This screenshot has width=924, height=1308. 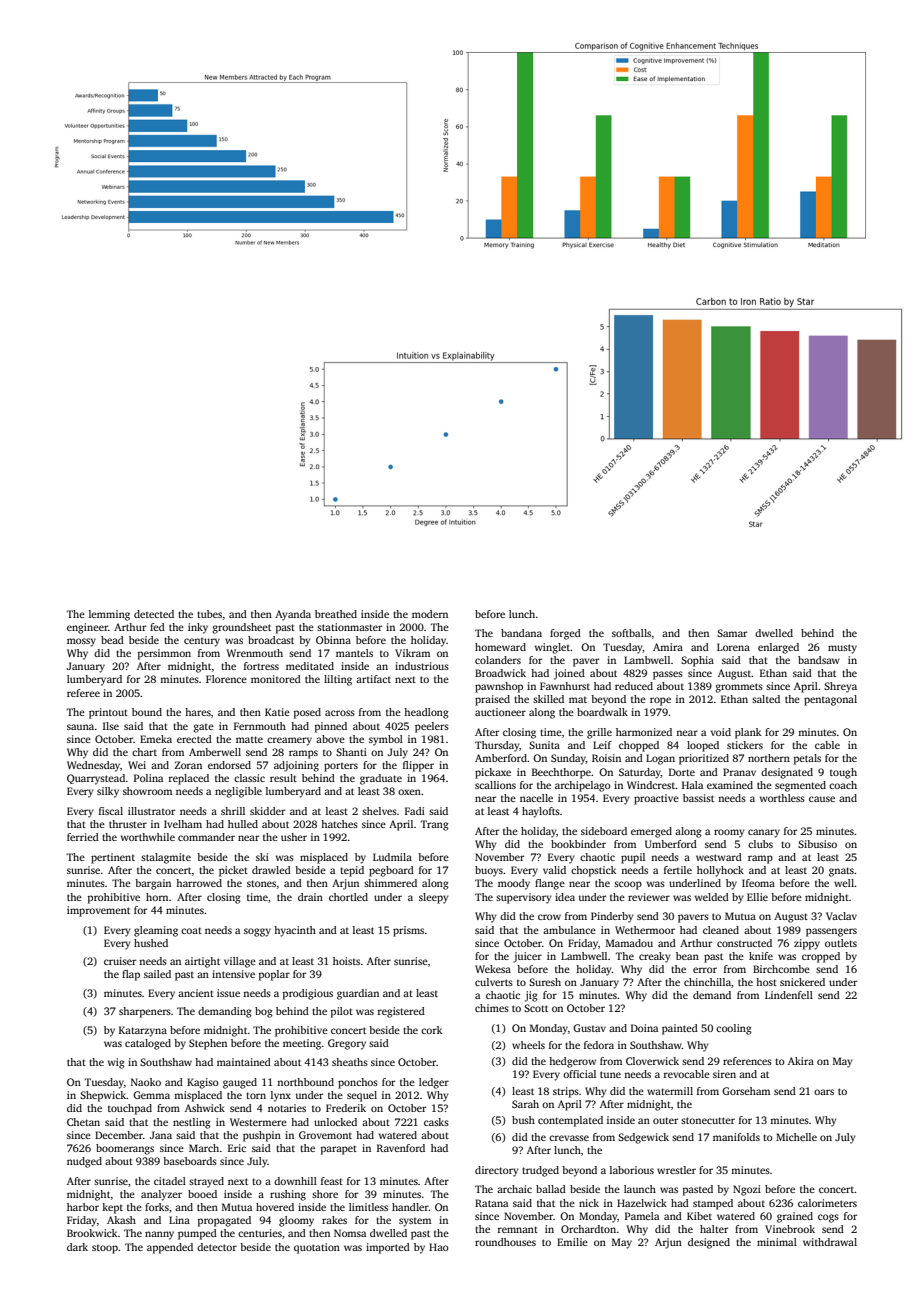 What do you see at coordinates (736, 1137) in the screenshot?
I see `manifolds` at bounding box center [736, 1137].
